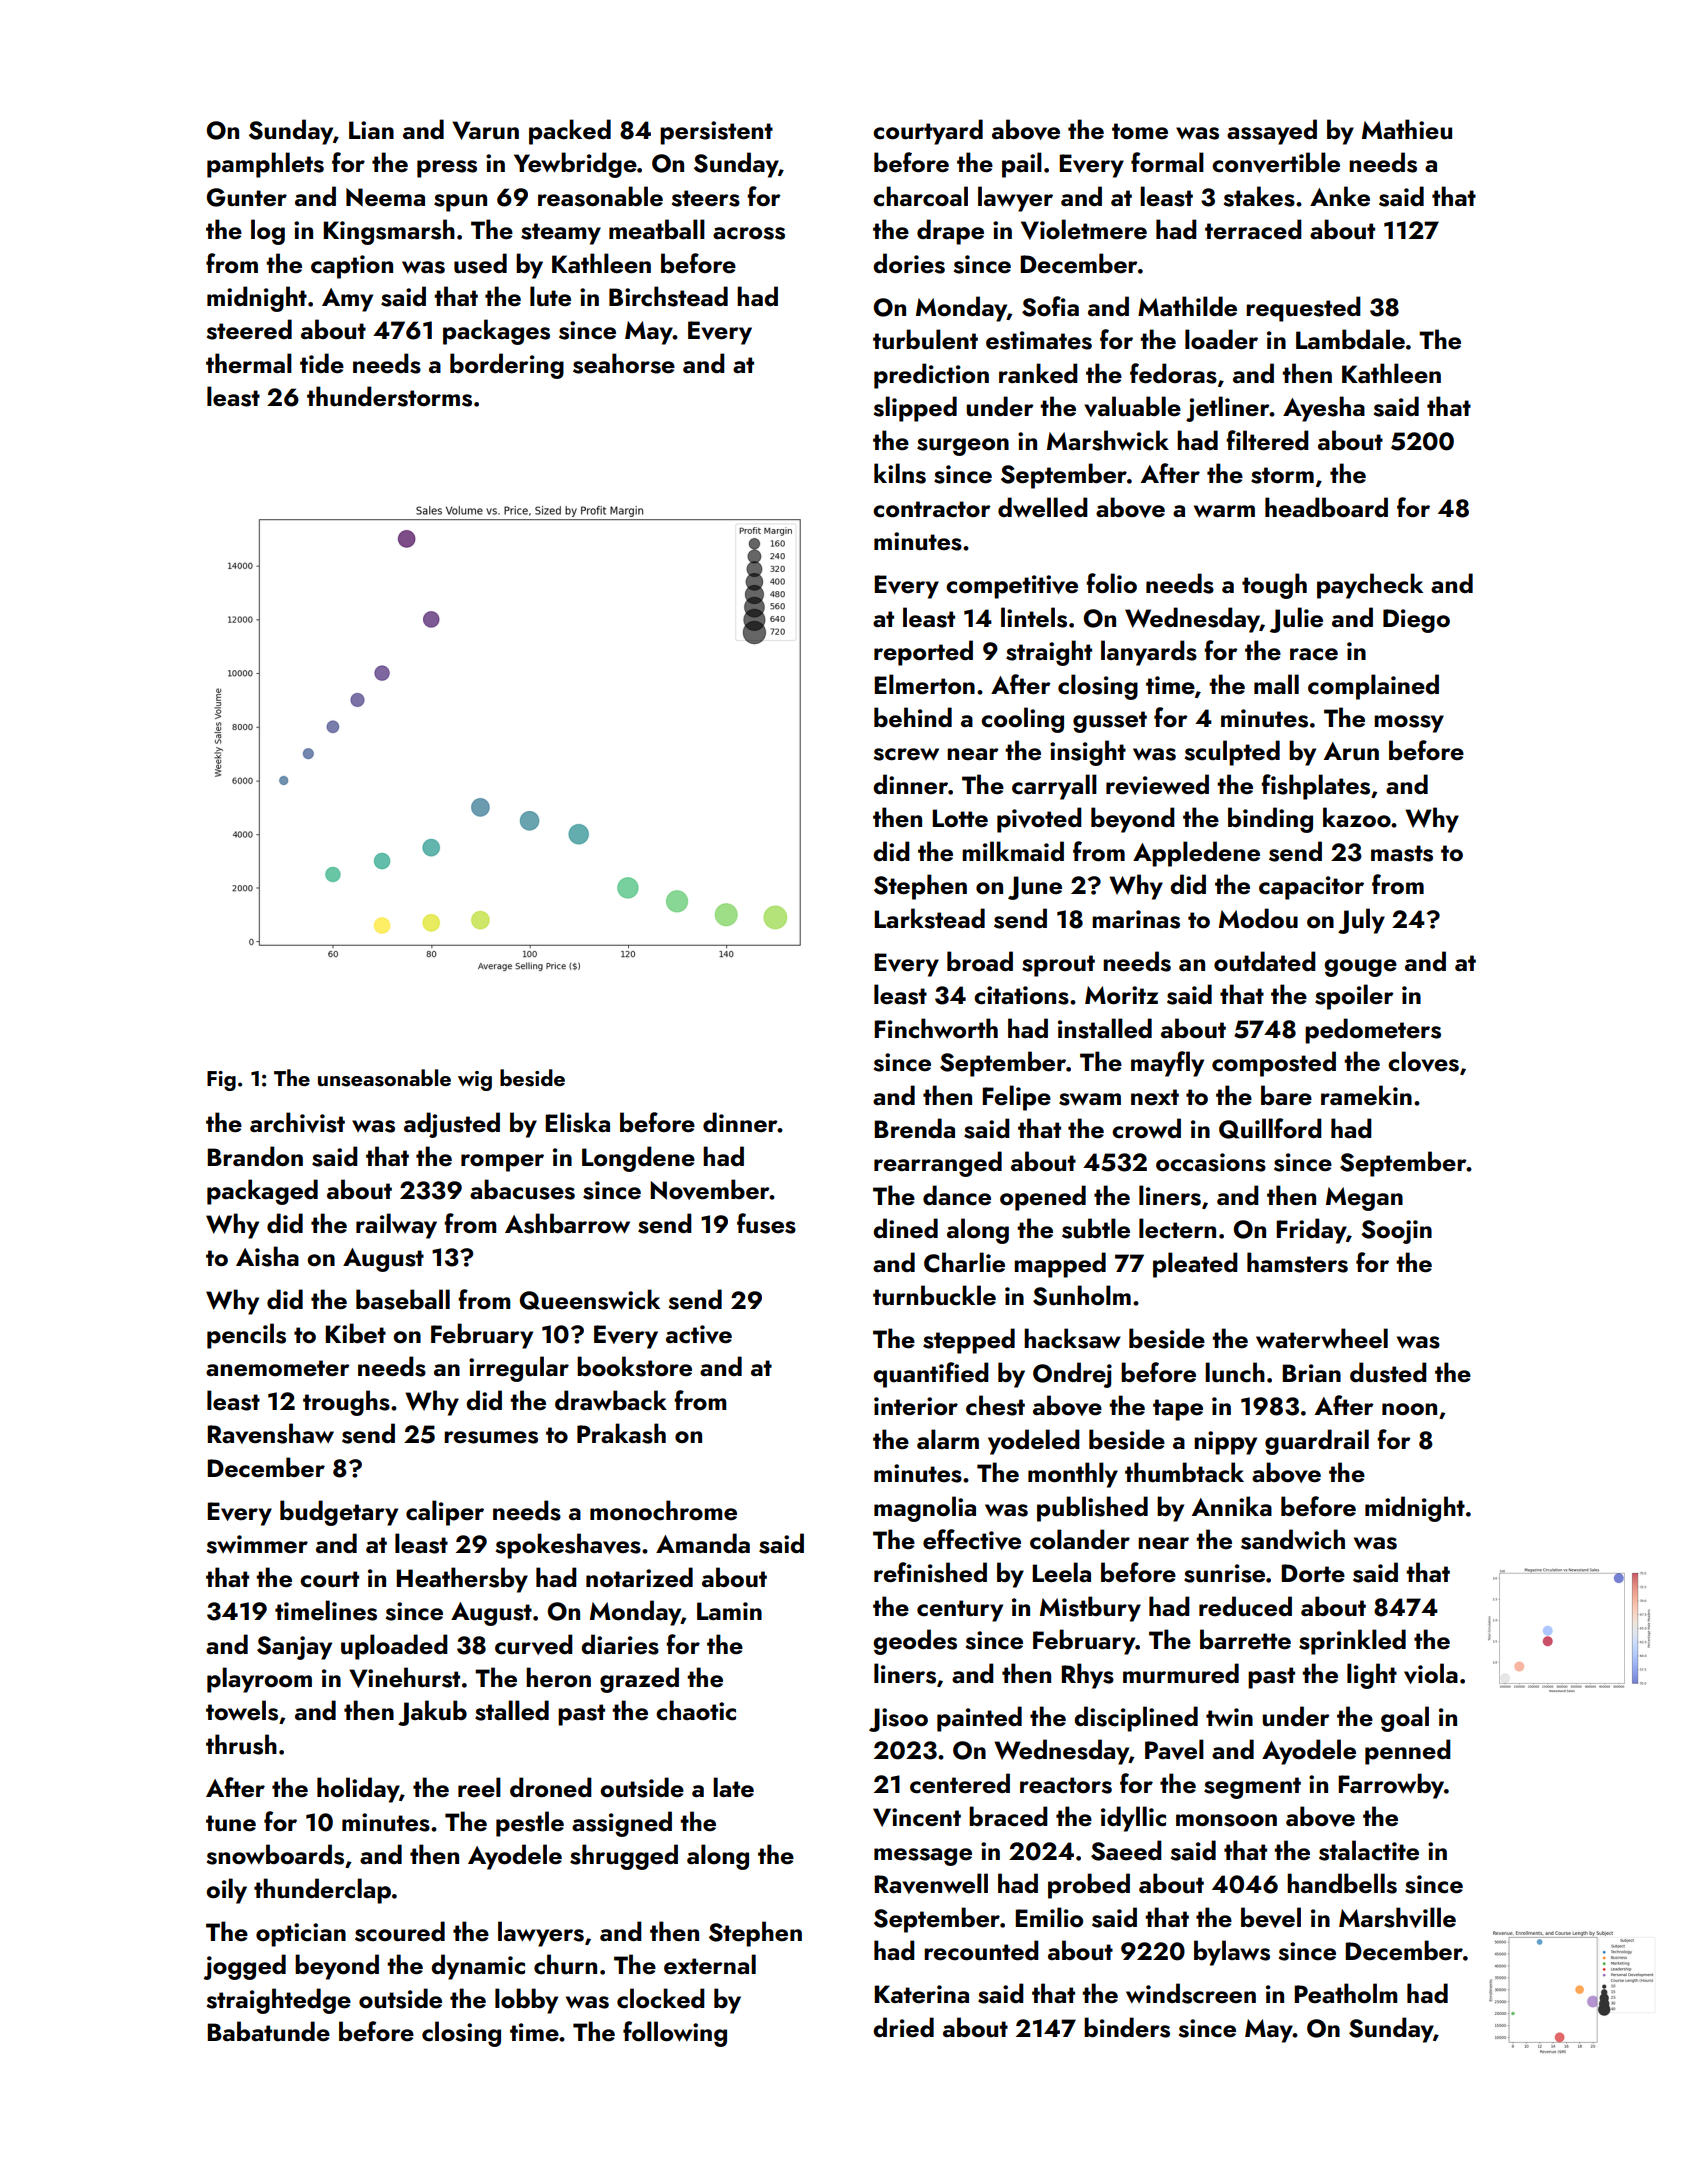 Image resolution: width=1683 pixels, height=2178 pixels. Describe the element at coordinates (475, 1081) in the document. I see `wig` at that location.
